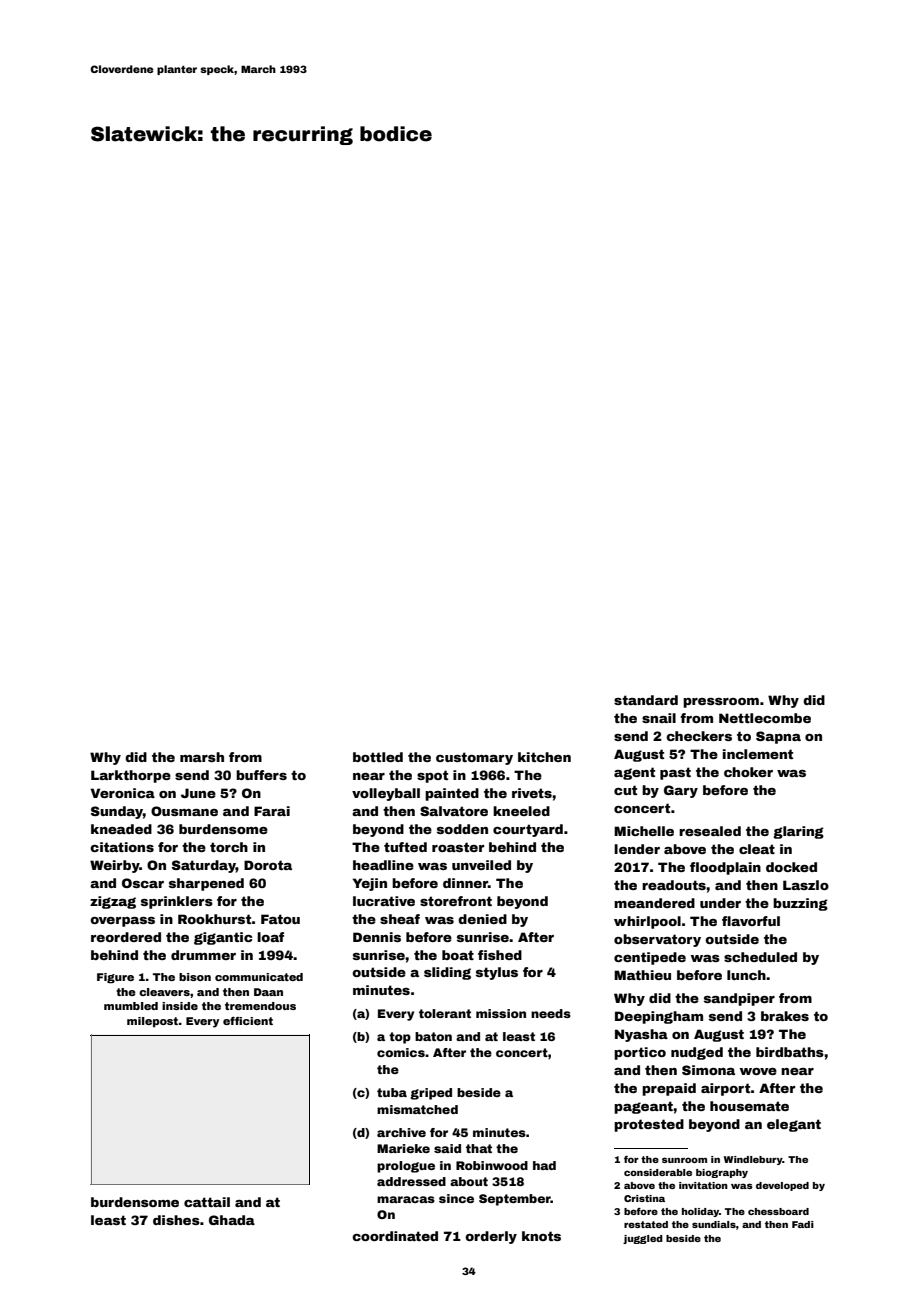 The width and height of the screenshot is (924, 1308). Describe the element at coordinates (778, 737) in the screenshot. I see `Sapna` at that location.
